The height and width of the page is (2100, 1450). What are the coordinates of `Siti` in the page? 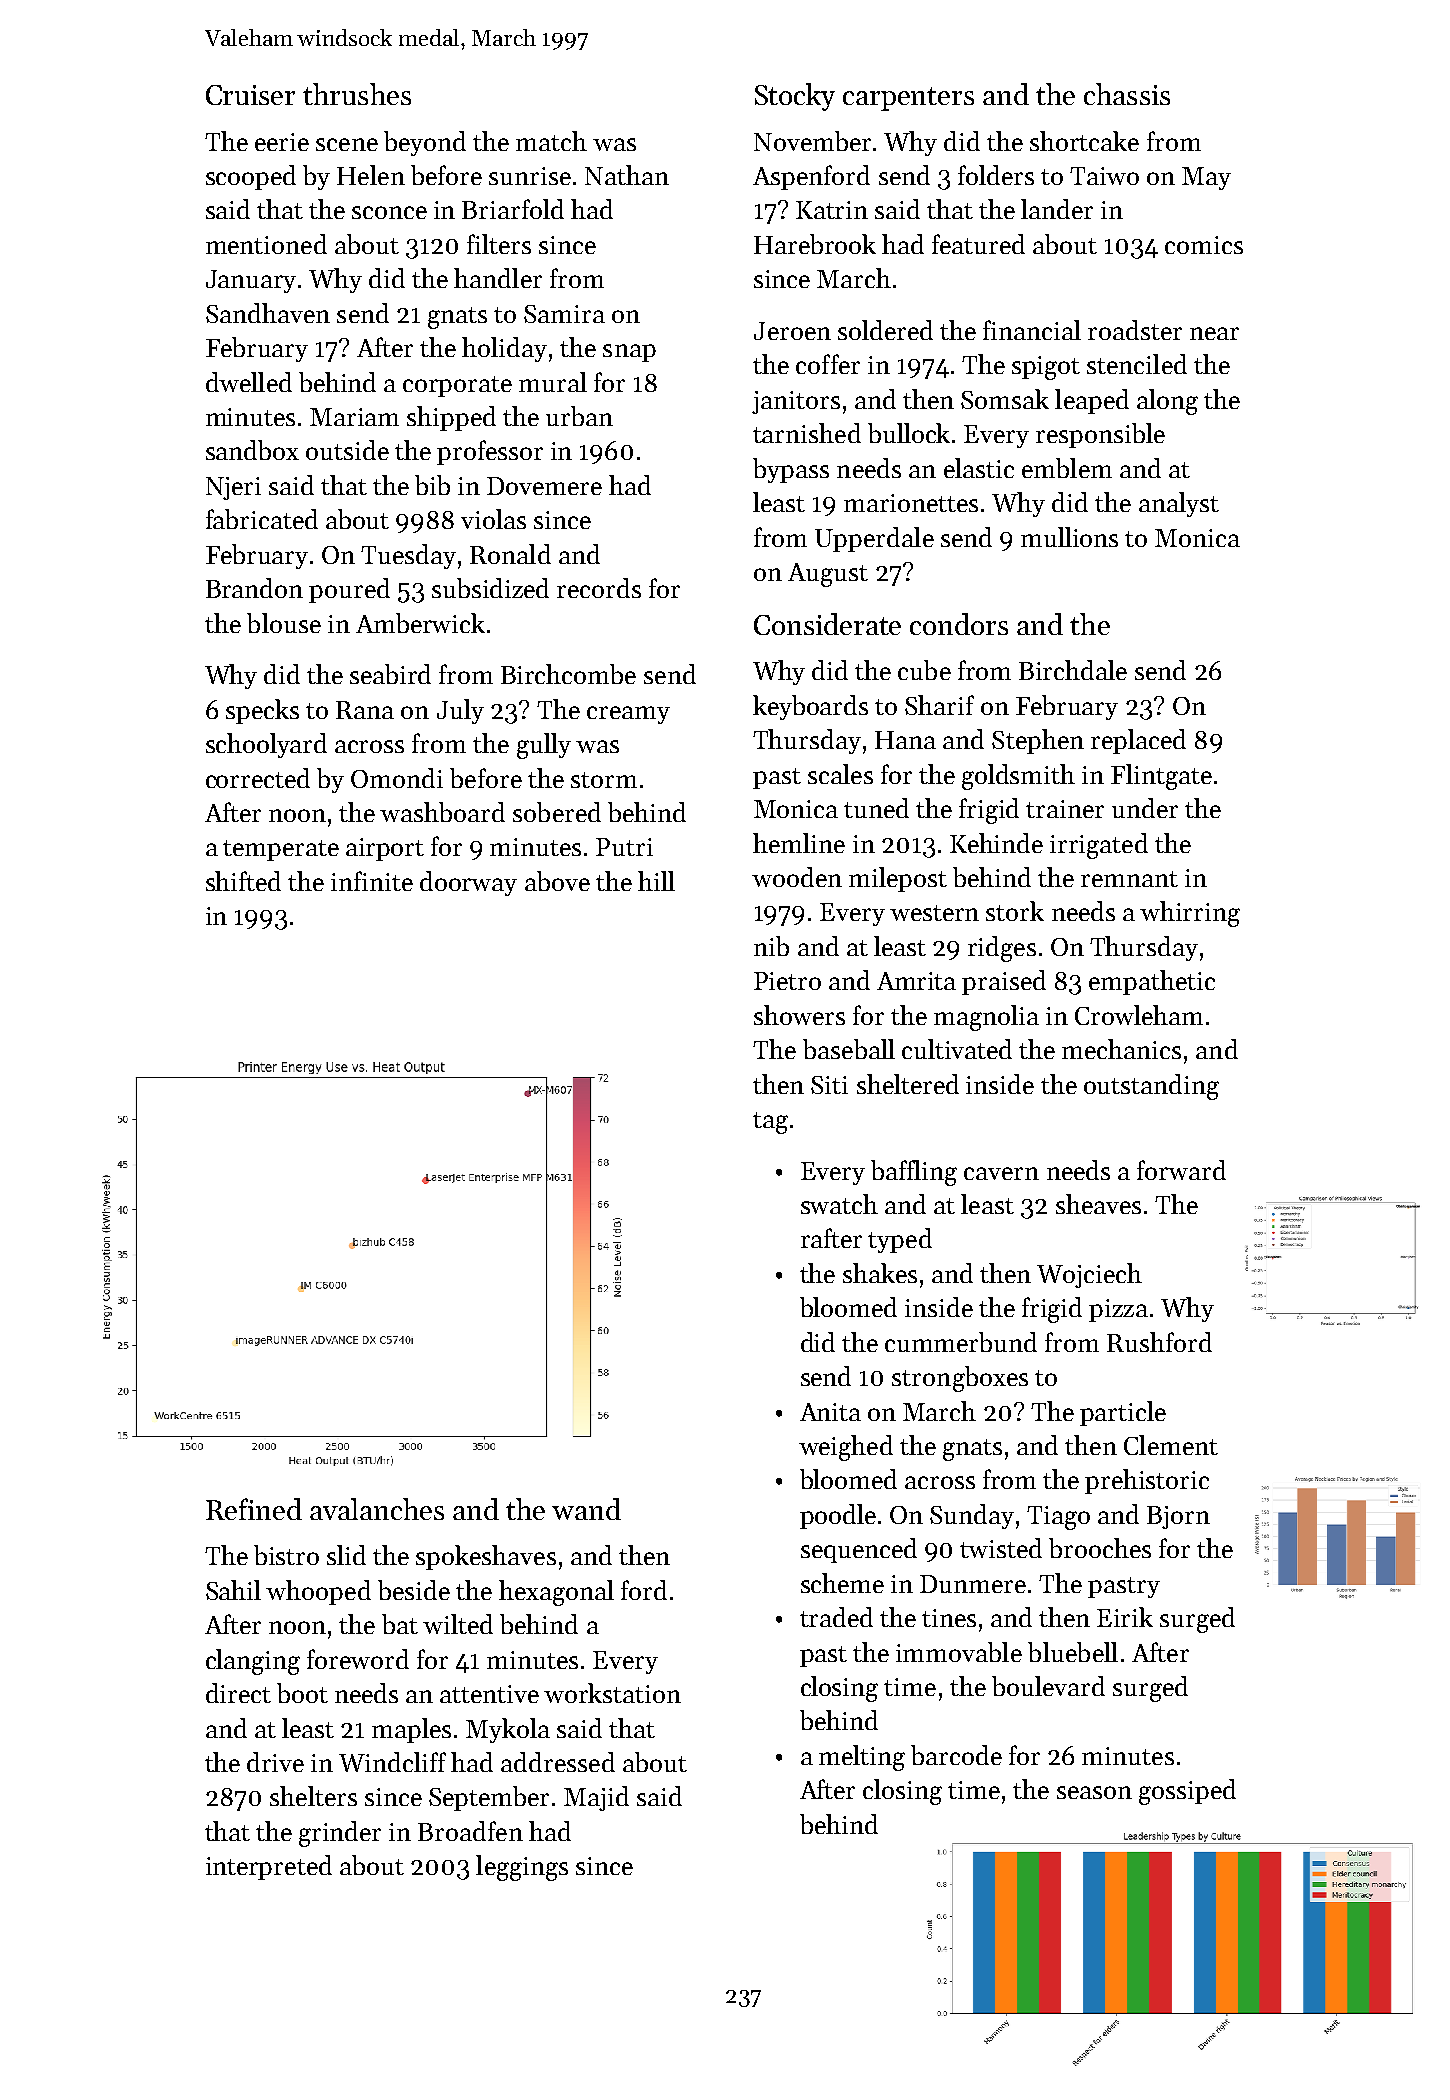 It's located at (829, 1085).
